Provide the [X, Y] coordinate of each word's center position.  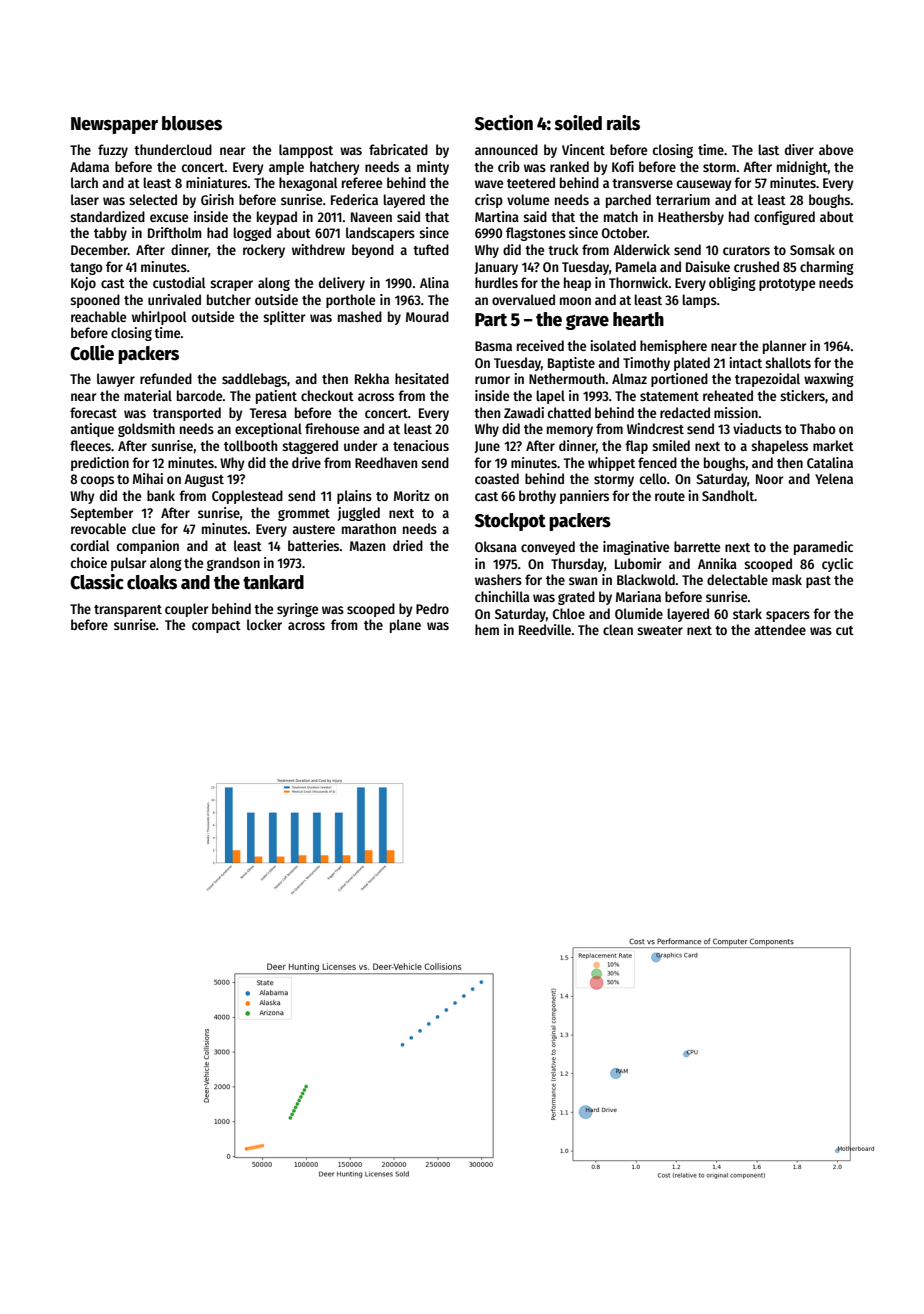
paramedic [823, 548]
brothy [537, 497]
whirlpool [159, 318]
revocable [98, 528]
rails [623, 123]
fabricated [398, 149]
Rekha [372, 378]
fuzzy [113, 151]
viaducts [757, 428]
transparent [128, 611]
